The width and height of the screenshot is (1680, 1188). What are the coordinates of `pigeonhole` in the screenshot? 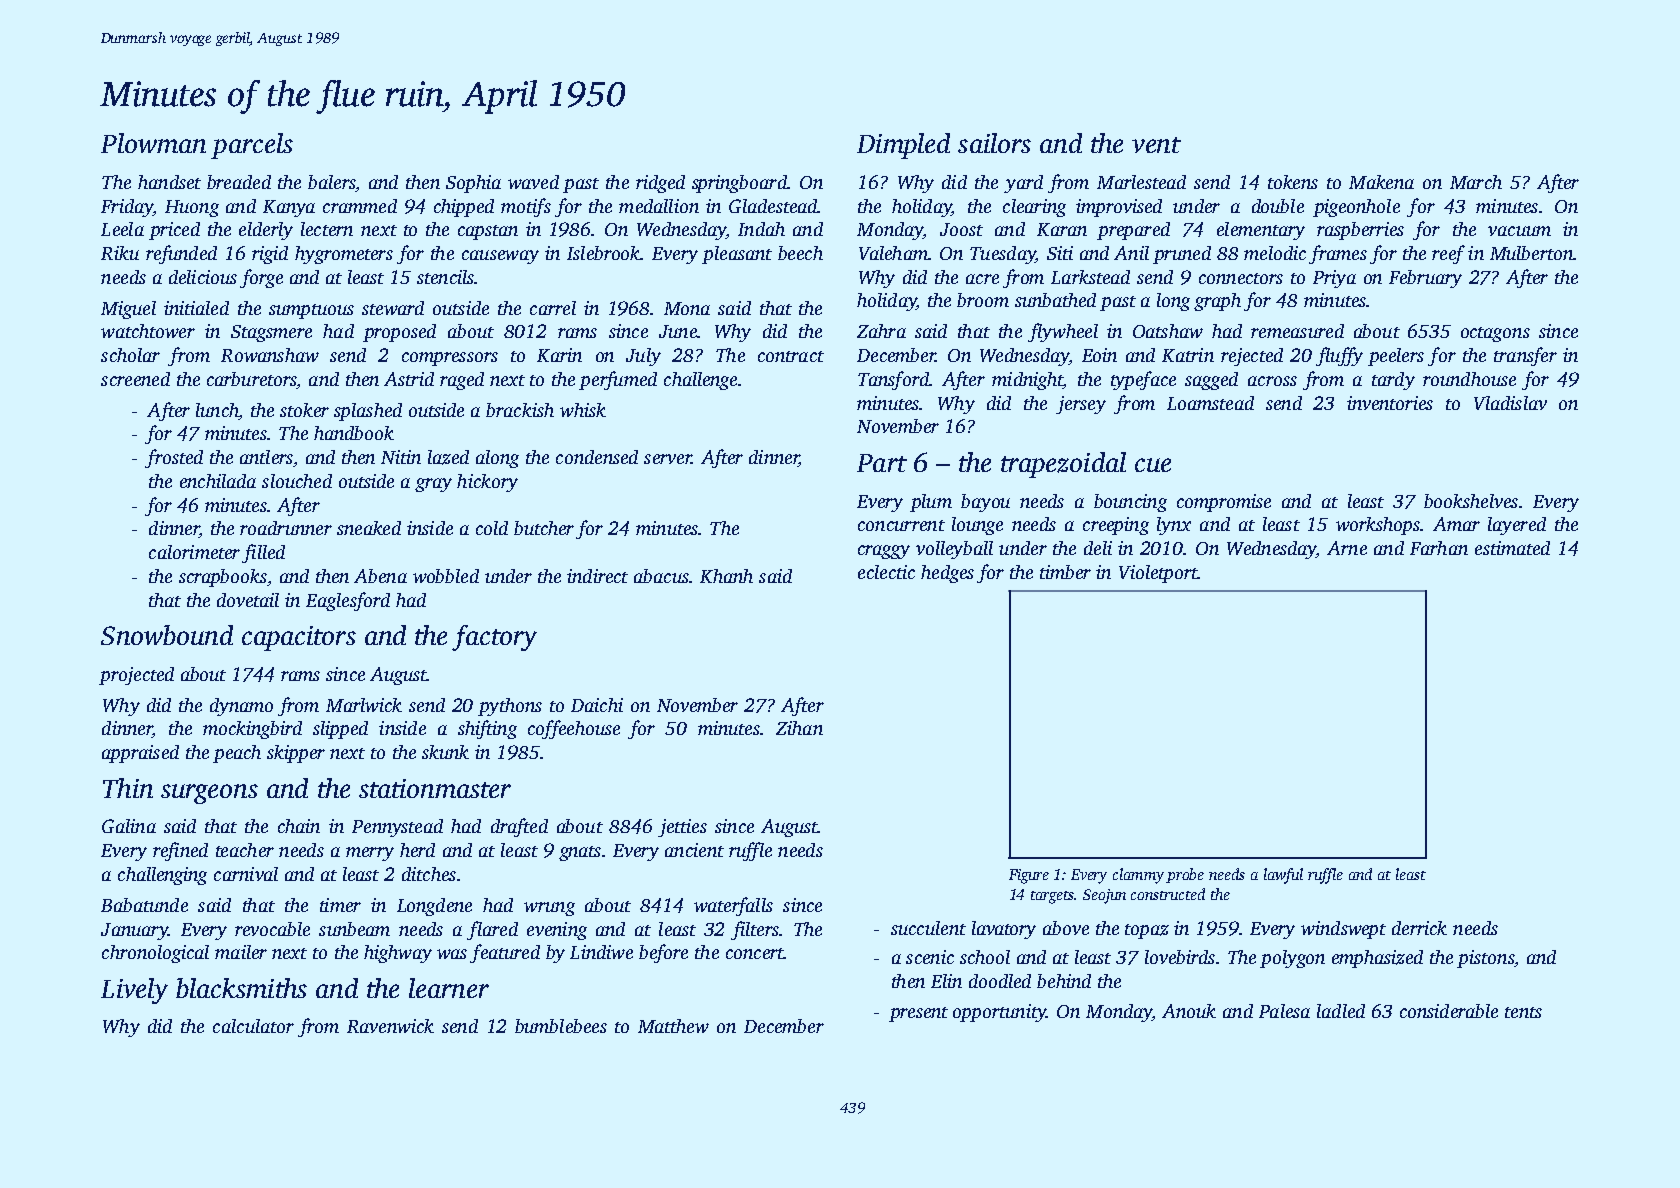 It's located at (1356, 208).
